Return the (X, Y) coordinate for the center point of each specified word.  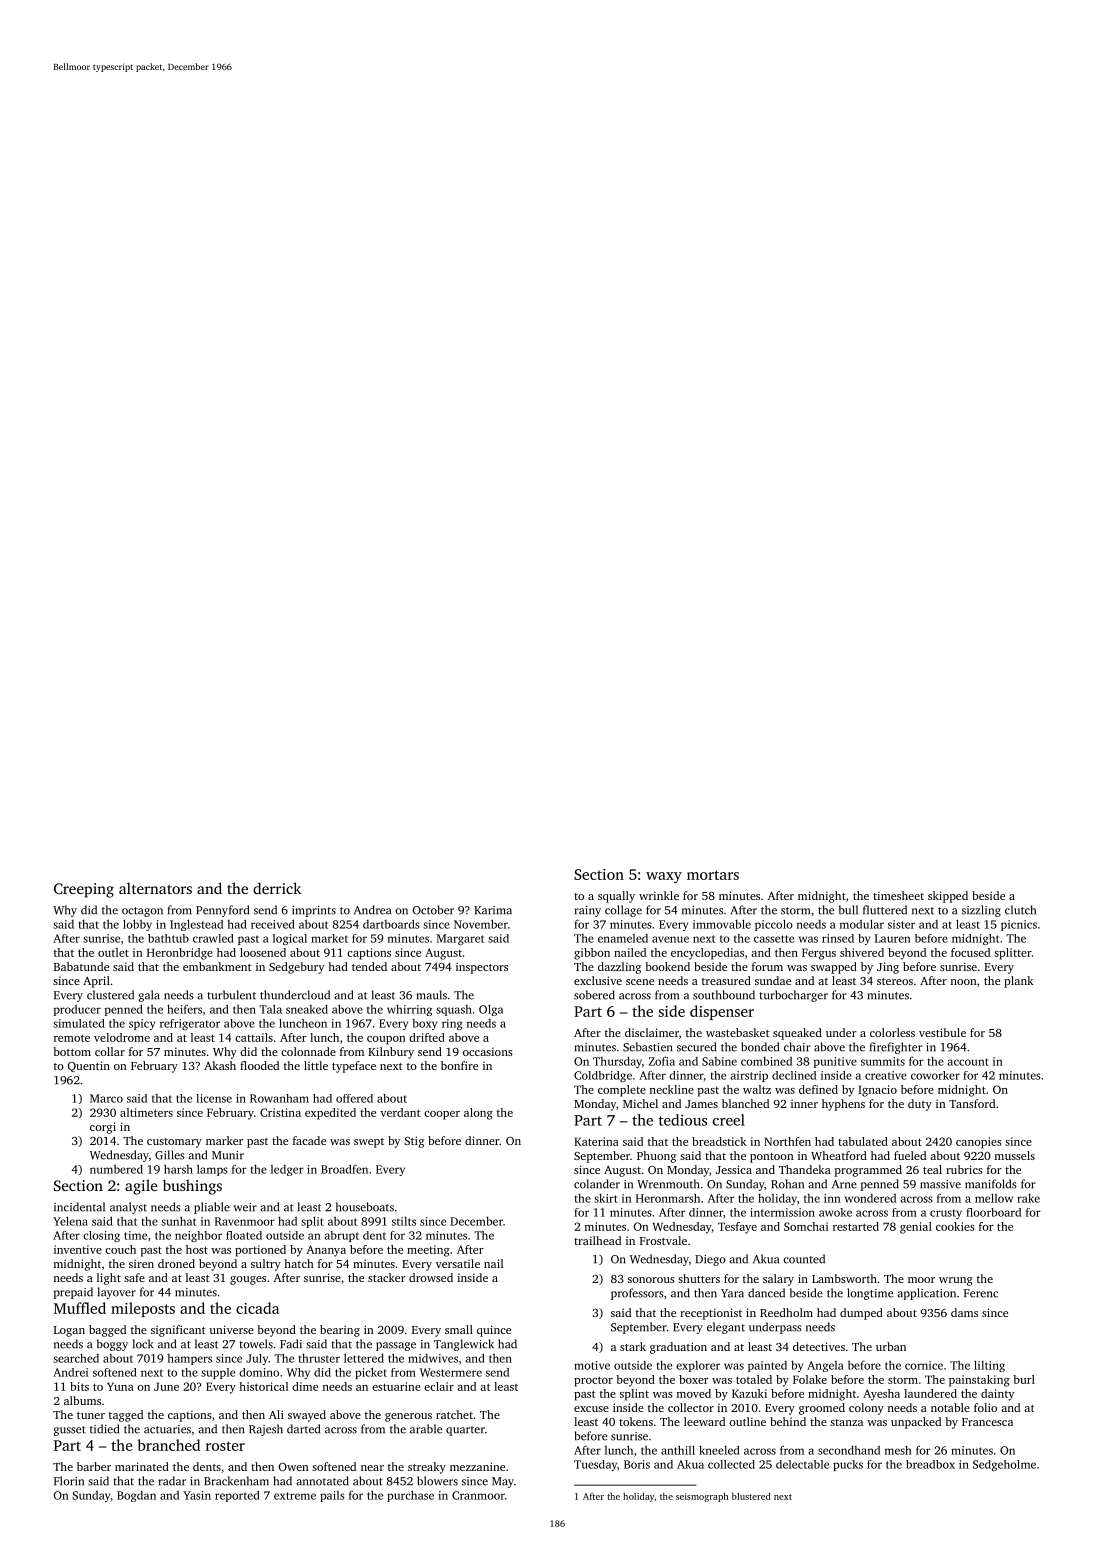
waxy (664, 877)
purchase (410, 1496)
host (197, 1249)
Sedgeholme (1004, 1465)
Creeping (84, 890)
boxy (424, 1024)
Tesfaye (737, 1228)
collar (110, 1051)
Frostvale (663, 1240)
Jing (888, 968)
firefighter (896, 1048)
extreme (295, 1496)
